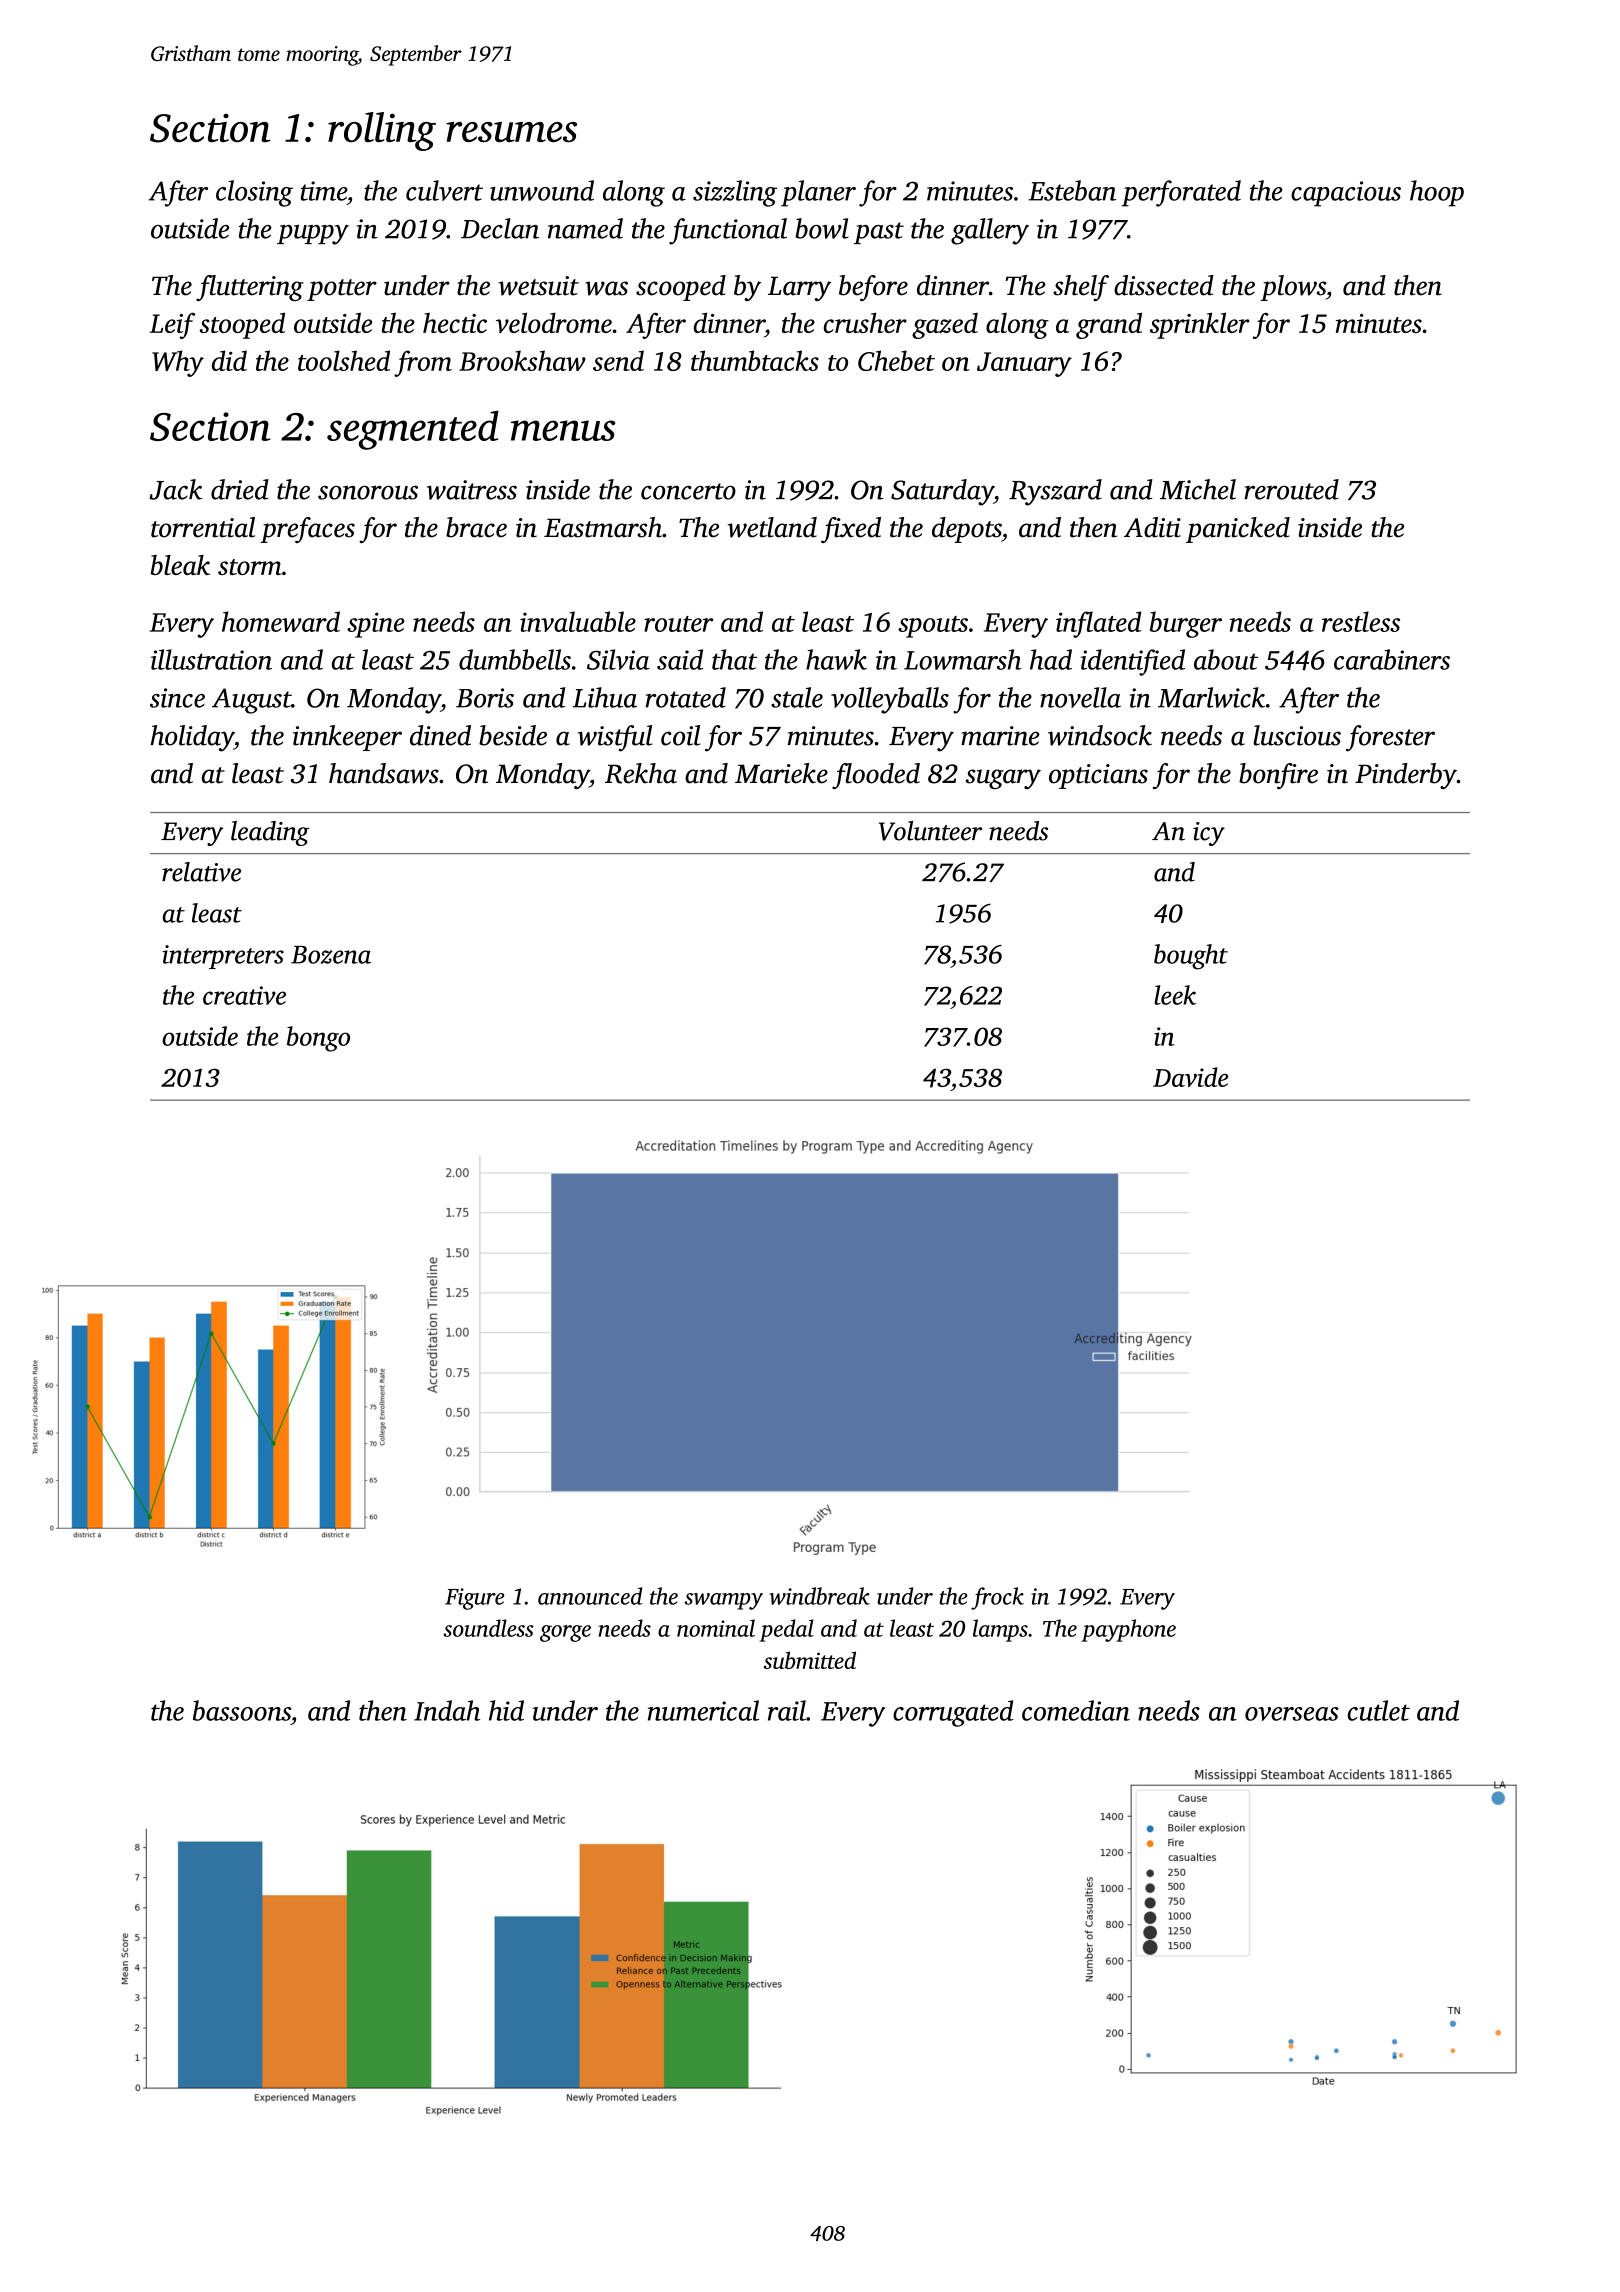 The width and height of the screenshot is (1620, 2292). I want to click on hoop, so click(1437, 193).
